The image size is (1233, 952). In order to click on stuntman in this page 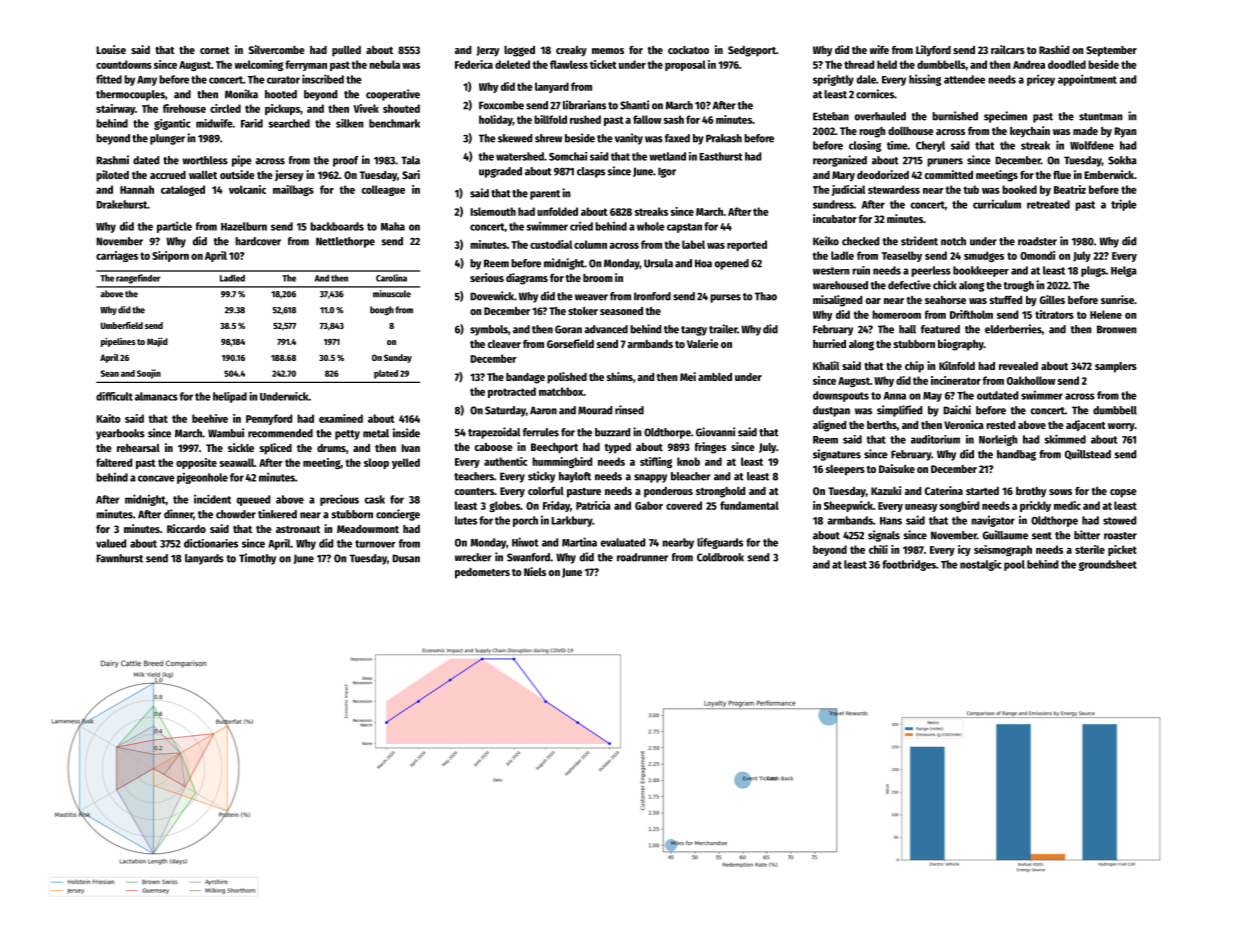, I will do `click(1101, 117)`.
